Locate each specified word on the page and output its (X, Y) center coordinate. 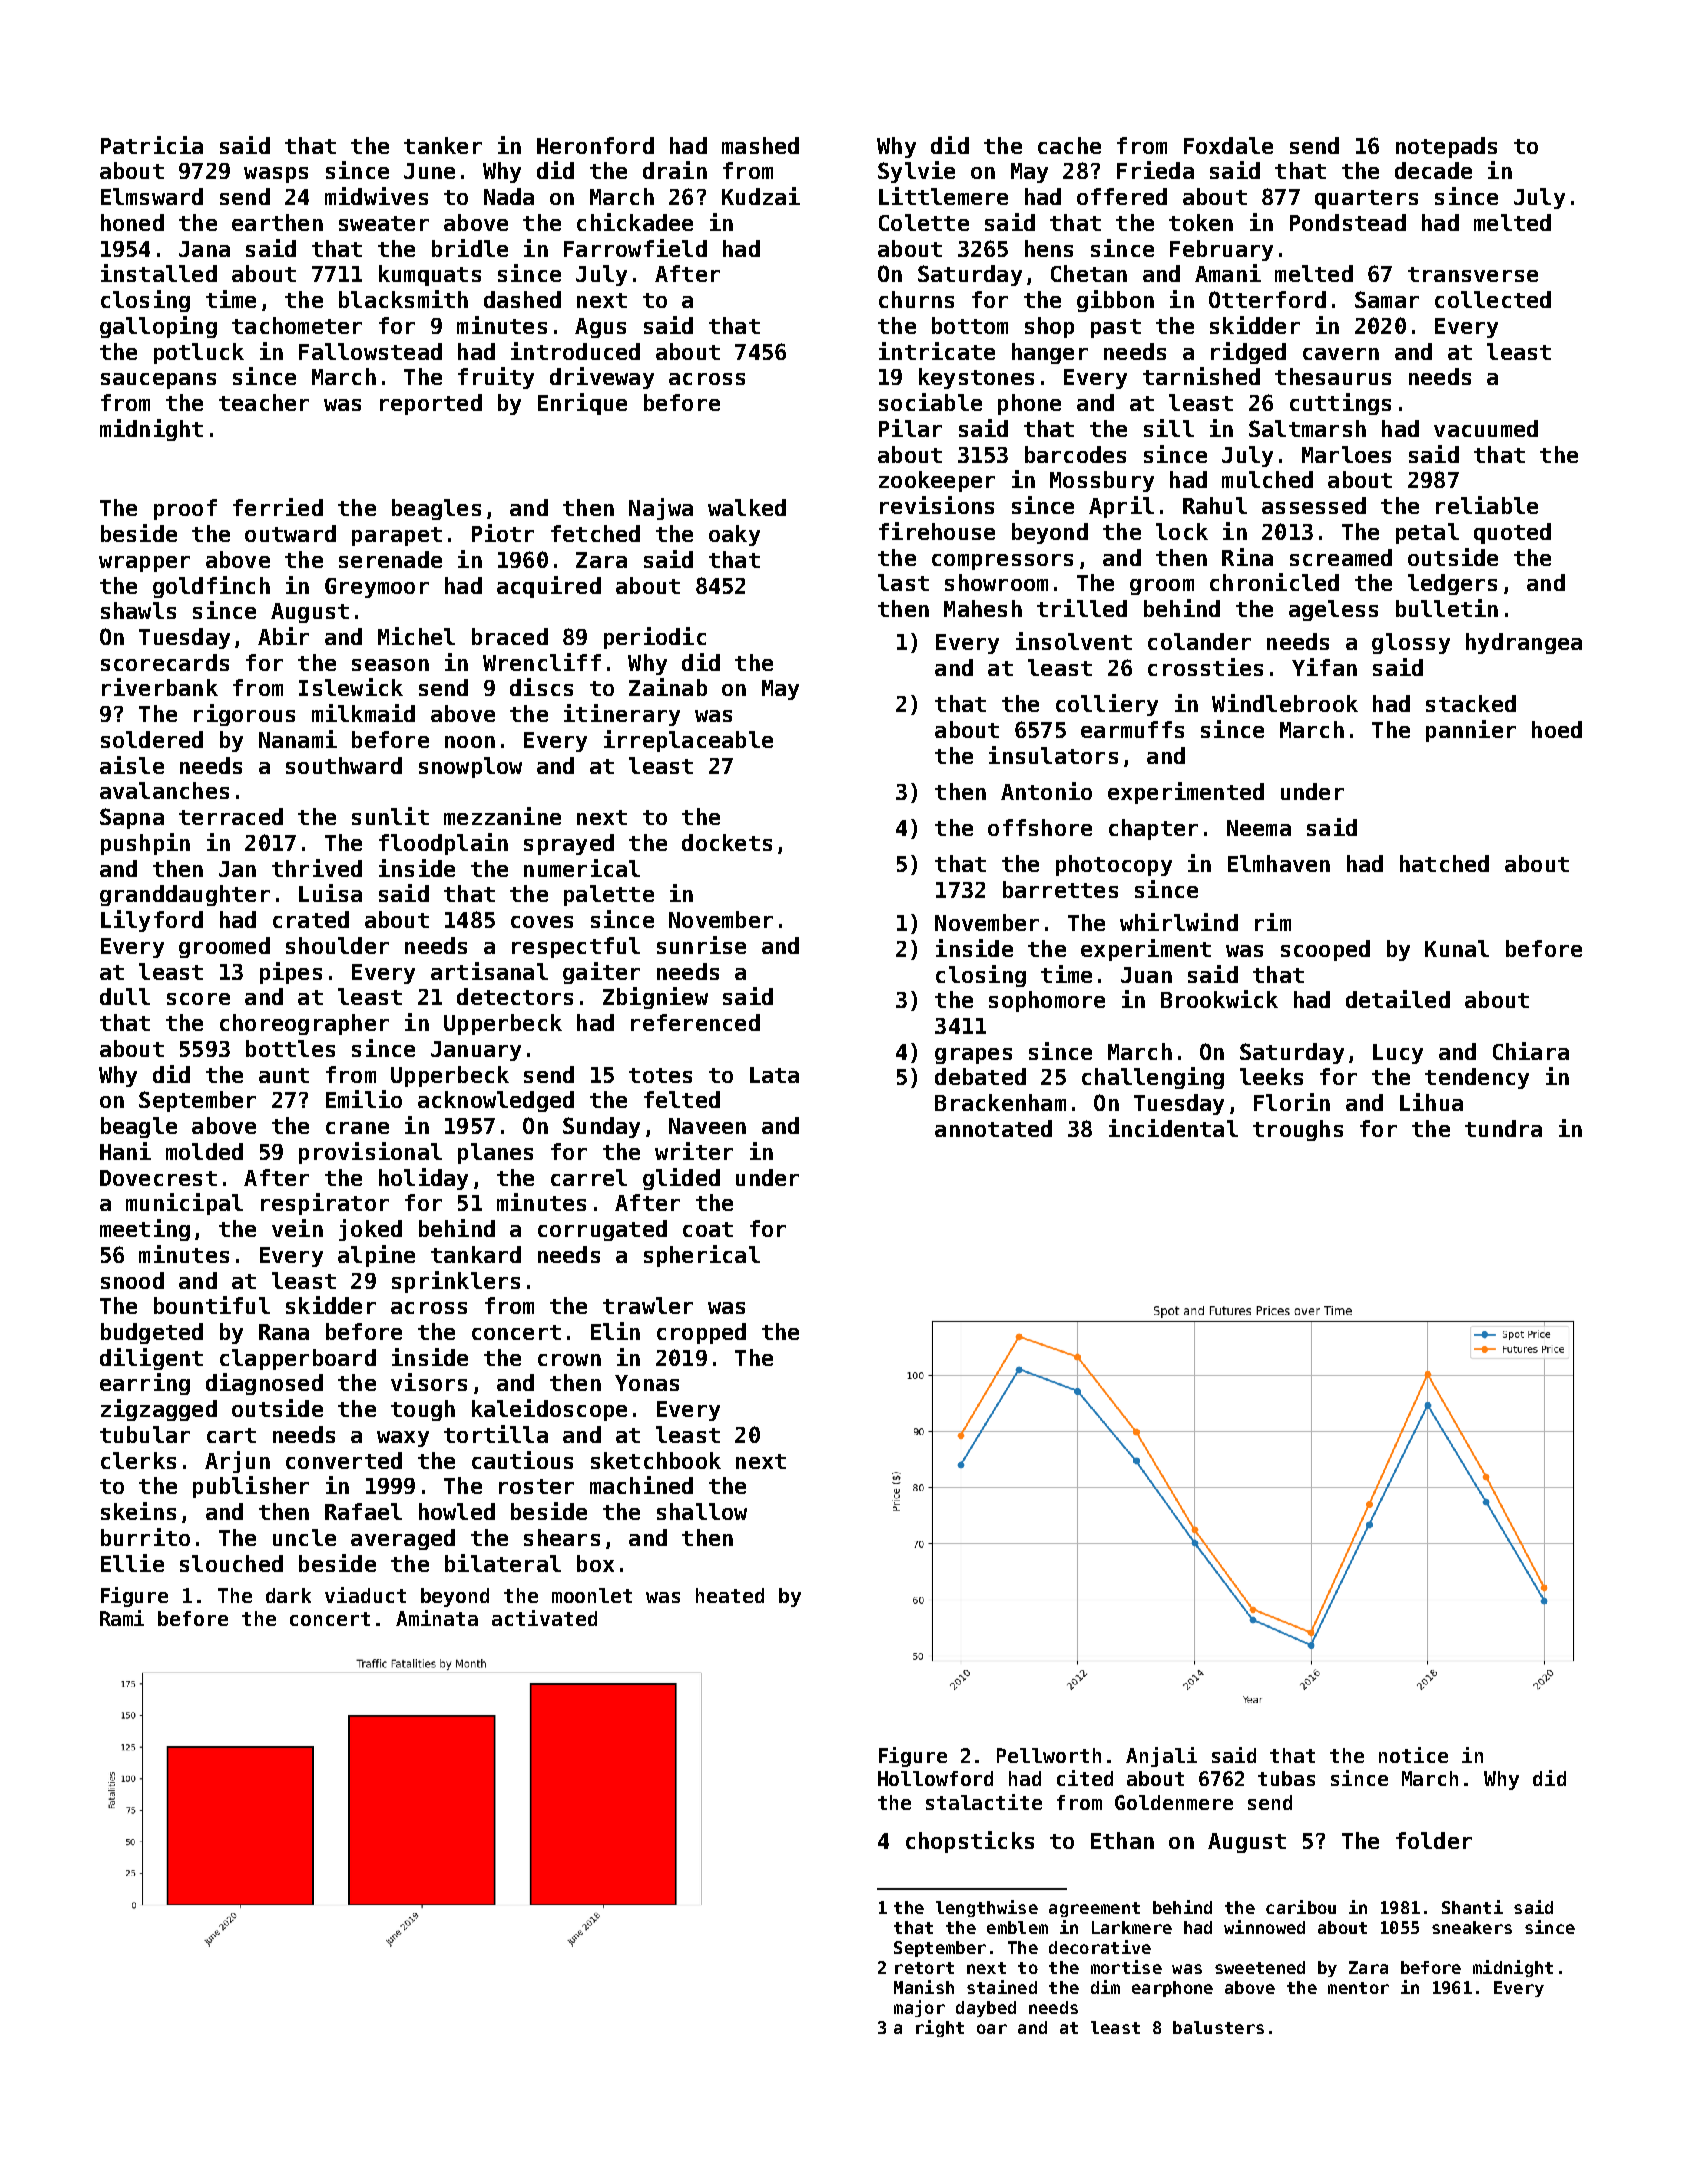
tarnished (1201, 376)
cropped (701, 1333)
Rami (122, 1618)
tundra (1503, 1128)
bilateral (503, 1563)
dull (125, 996)
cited (1085, 1778)
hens (1049, 248)
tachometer (297, 325)
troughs (1298, 1130)
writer (694, 1151)
